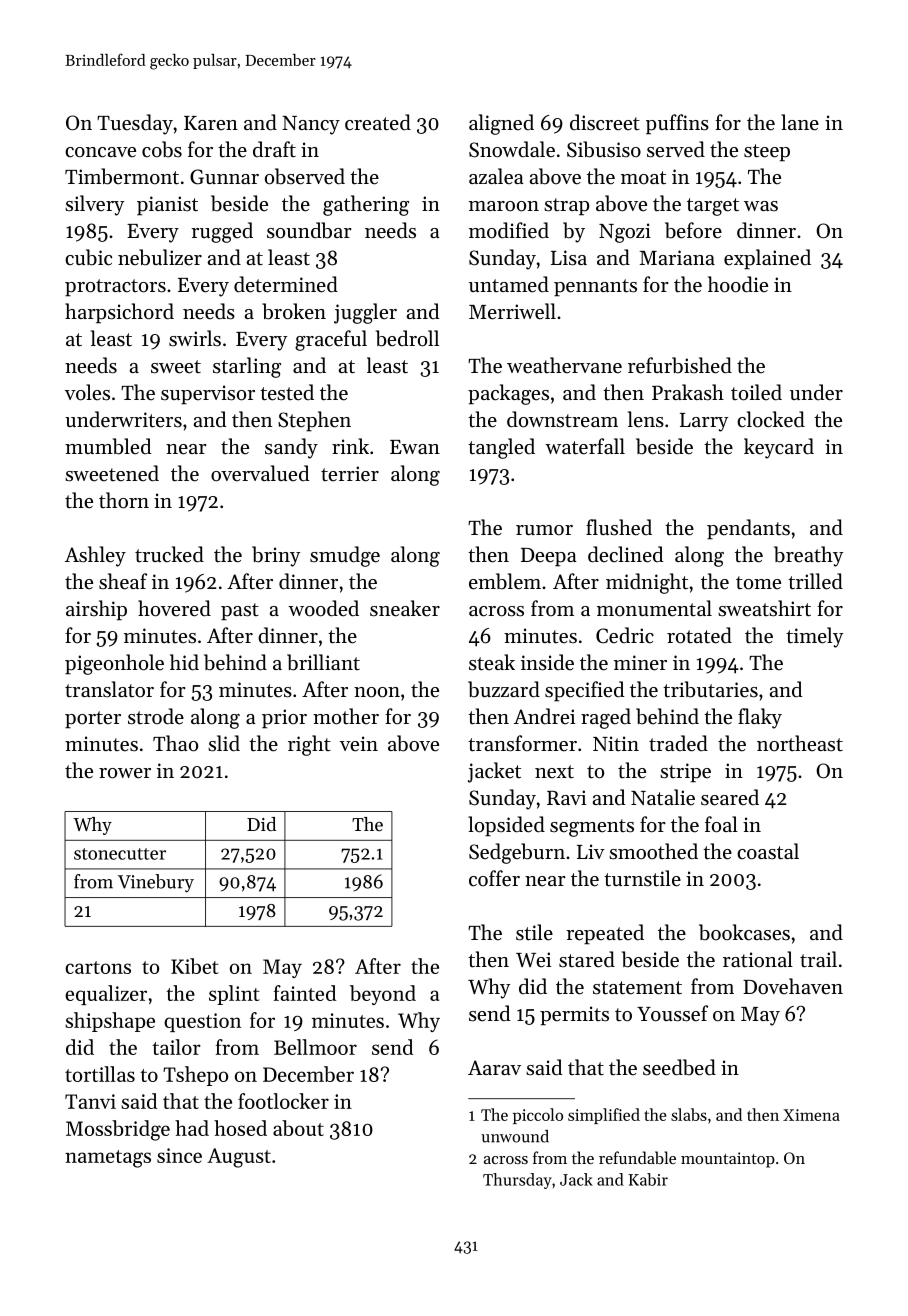  What do you see at coordinates (505, 581) in the page?
I see `emblem` at bounding box center [505, 581].
